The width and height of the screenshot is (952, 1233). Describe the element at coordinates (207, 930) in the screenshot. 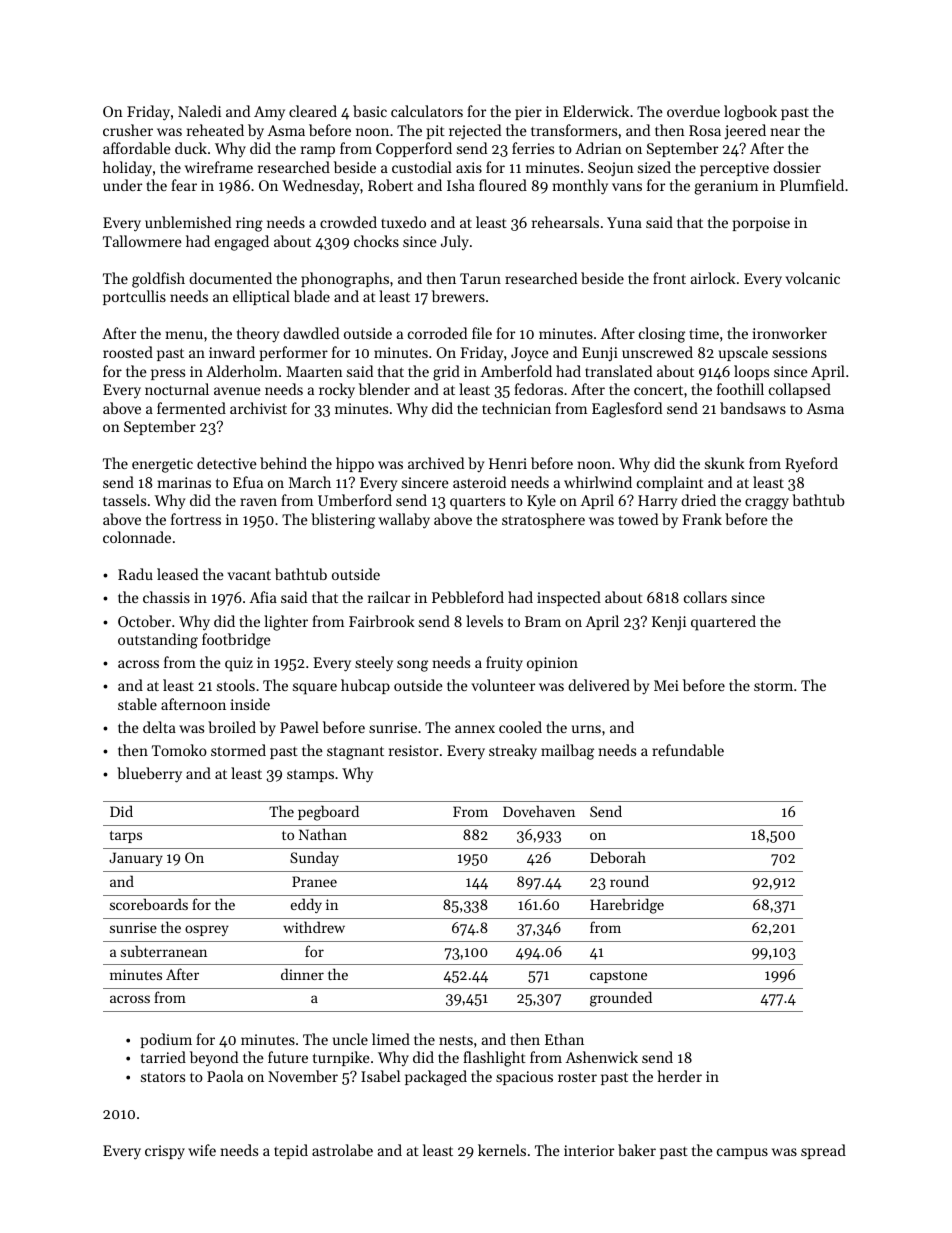

I see `osprey` at that location.
